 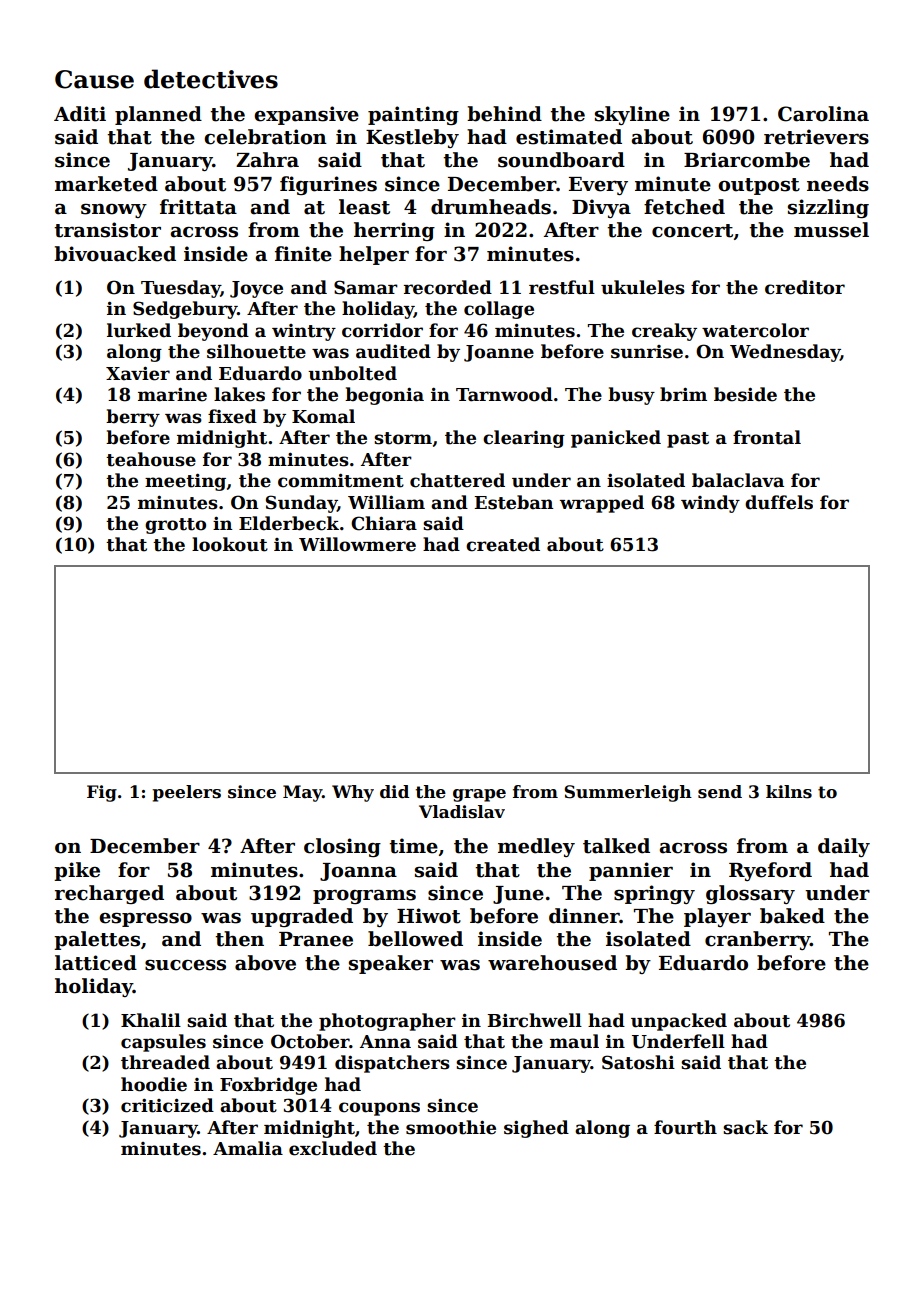 I want to click on send, so click(x=720, y=792).
